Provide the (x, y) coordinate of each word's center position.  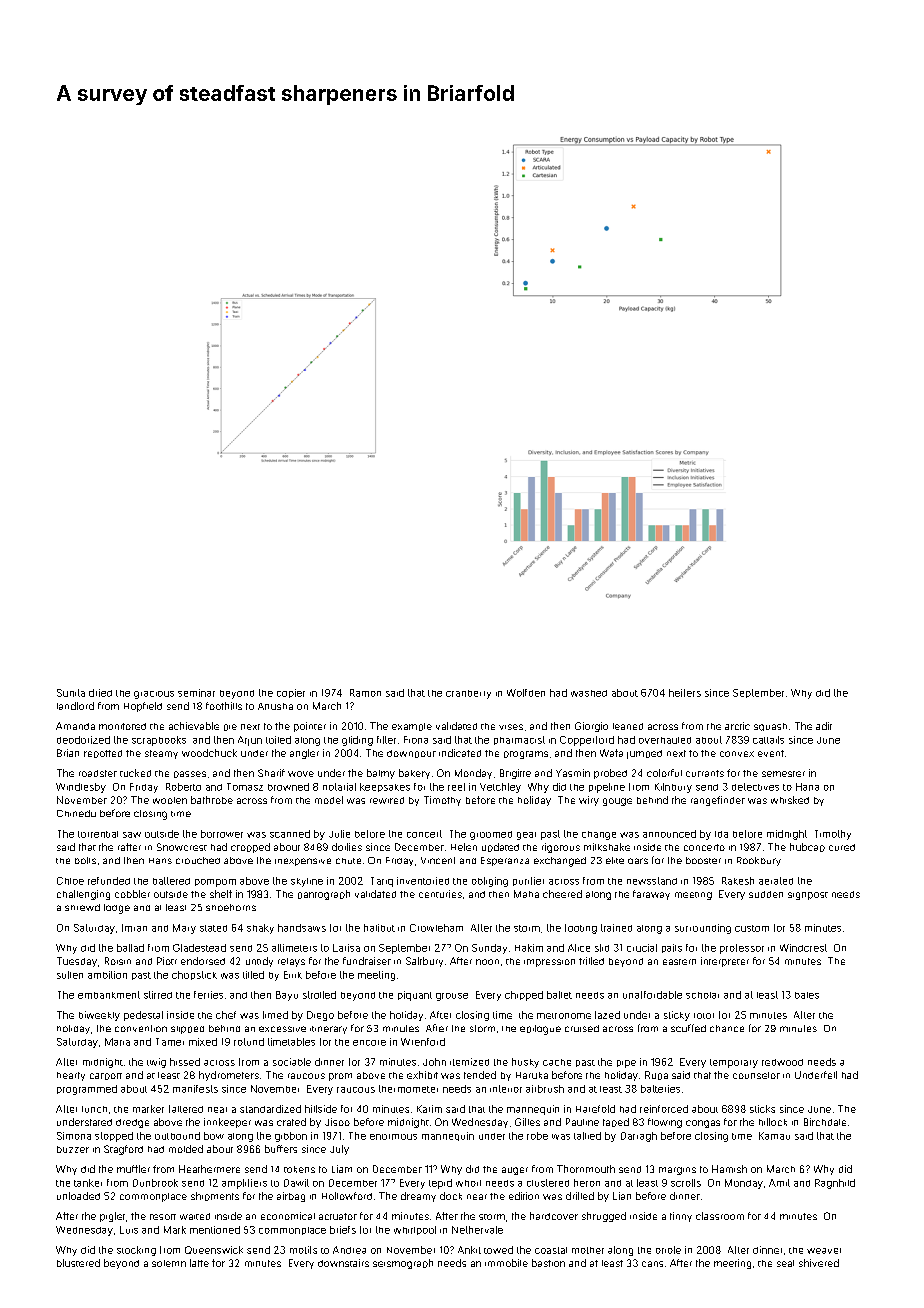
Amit (779, 1183)
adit (824, 726)
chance (727, 1028)
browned (288, 787)
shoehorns (231, 907)
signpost (808, 896)
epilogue (540, 1030)
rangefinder (718, 801)
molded (186, 1149)
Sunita (71, 693)
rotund (249, 1042)
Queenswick (214, 1250)
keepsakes (385, 787)
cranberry (468, 694)
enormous (393, 1137)
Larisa (346, 948)
